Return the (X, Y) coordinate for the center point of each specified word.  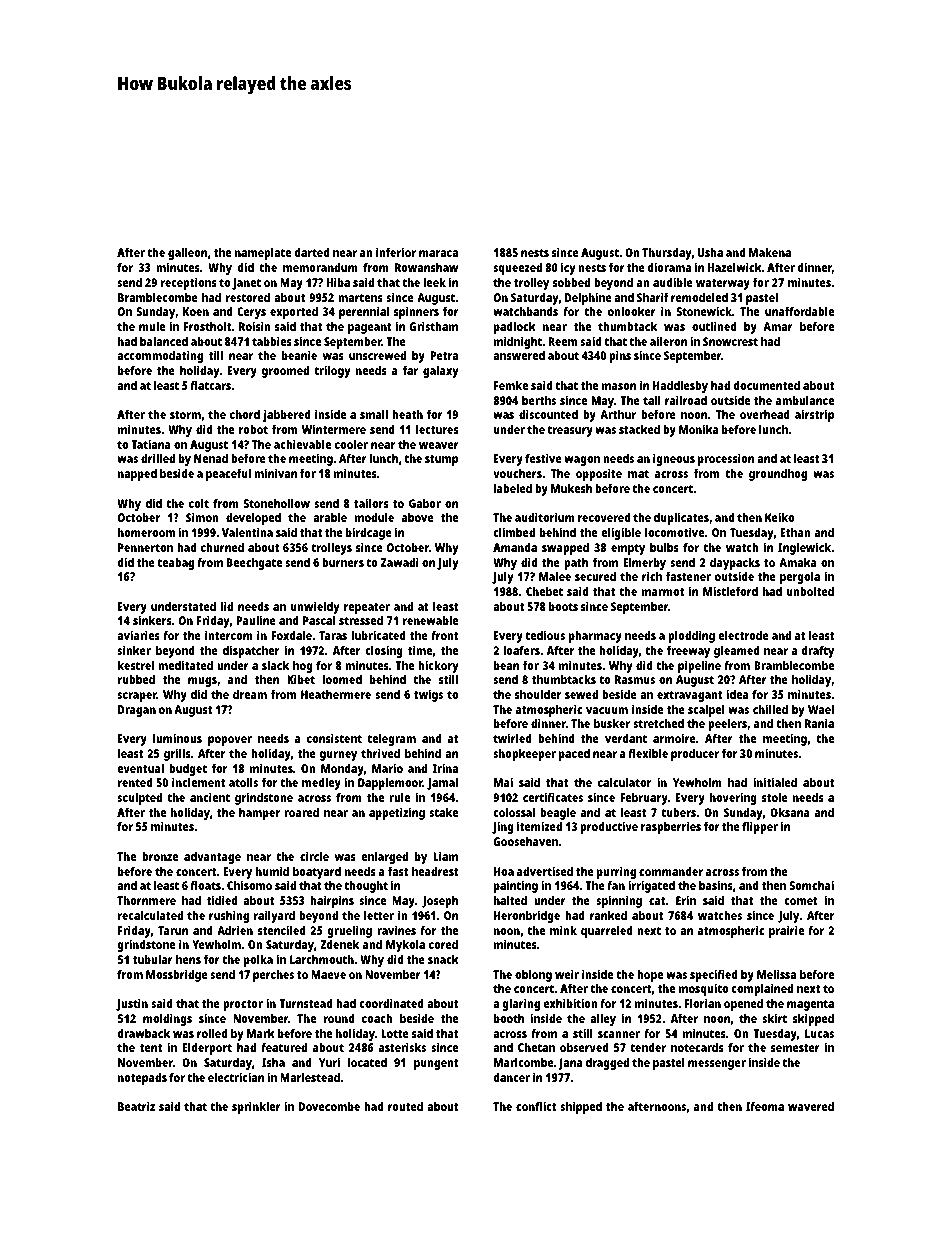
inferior (396, 252)
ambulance (805, 400)
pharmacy (595, 637)
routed (405, 1106)
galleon (187, 254)
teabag (175, 564)
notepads (142, 1079)
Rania (819, 723)
